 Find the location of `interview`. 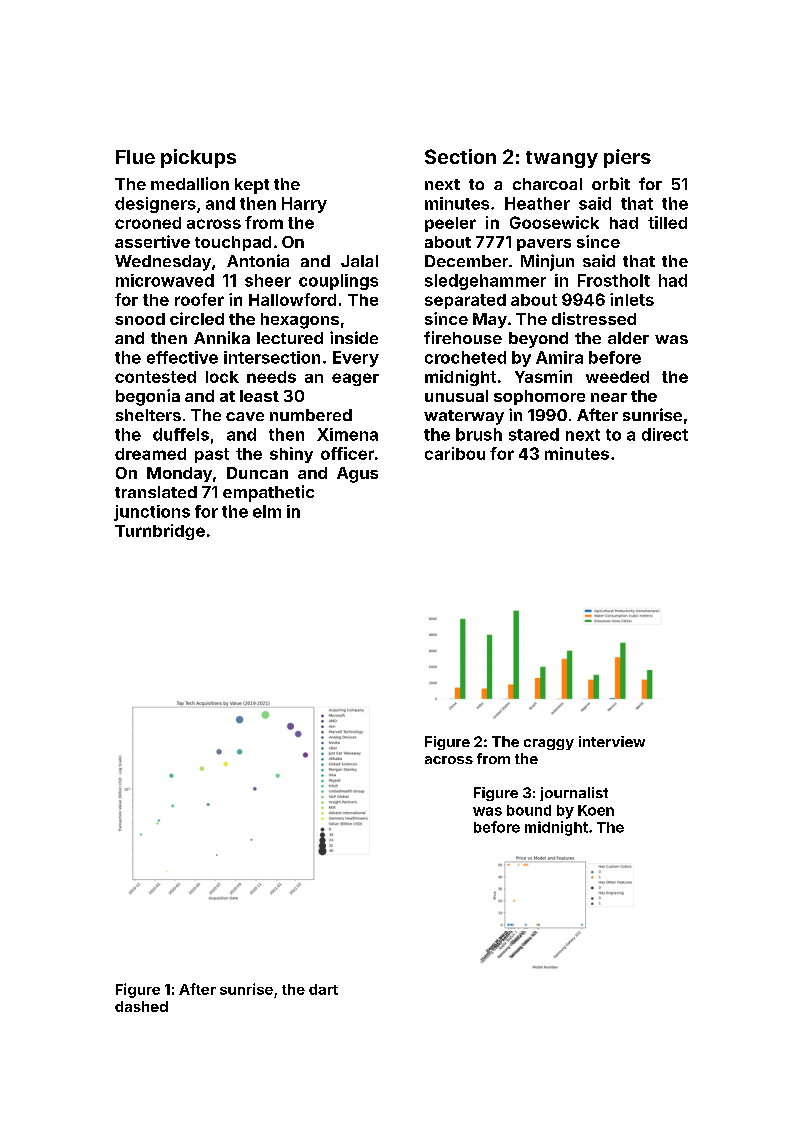

interview is located at coordinates (612, 741).
